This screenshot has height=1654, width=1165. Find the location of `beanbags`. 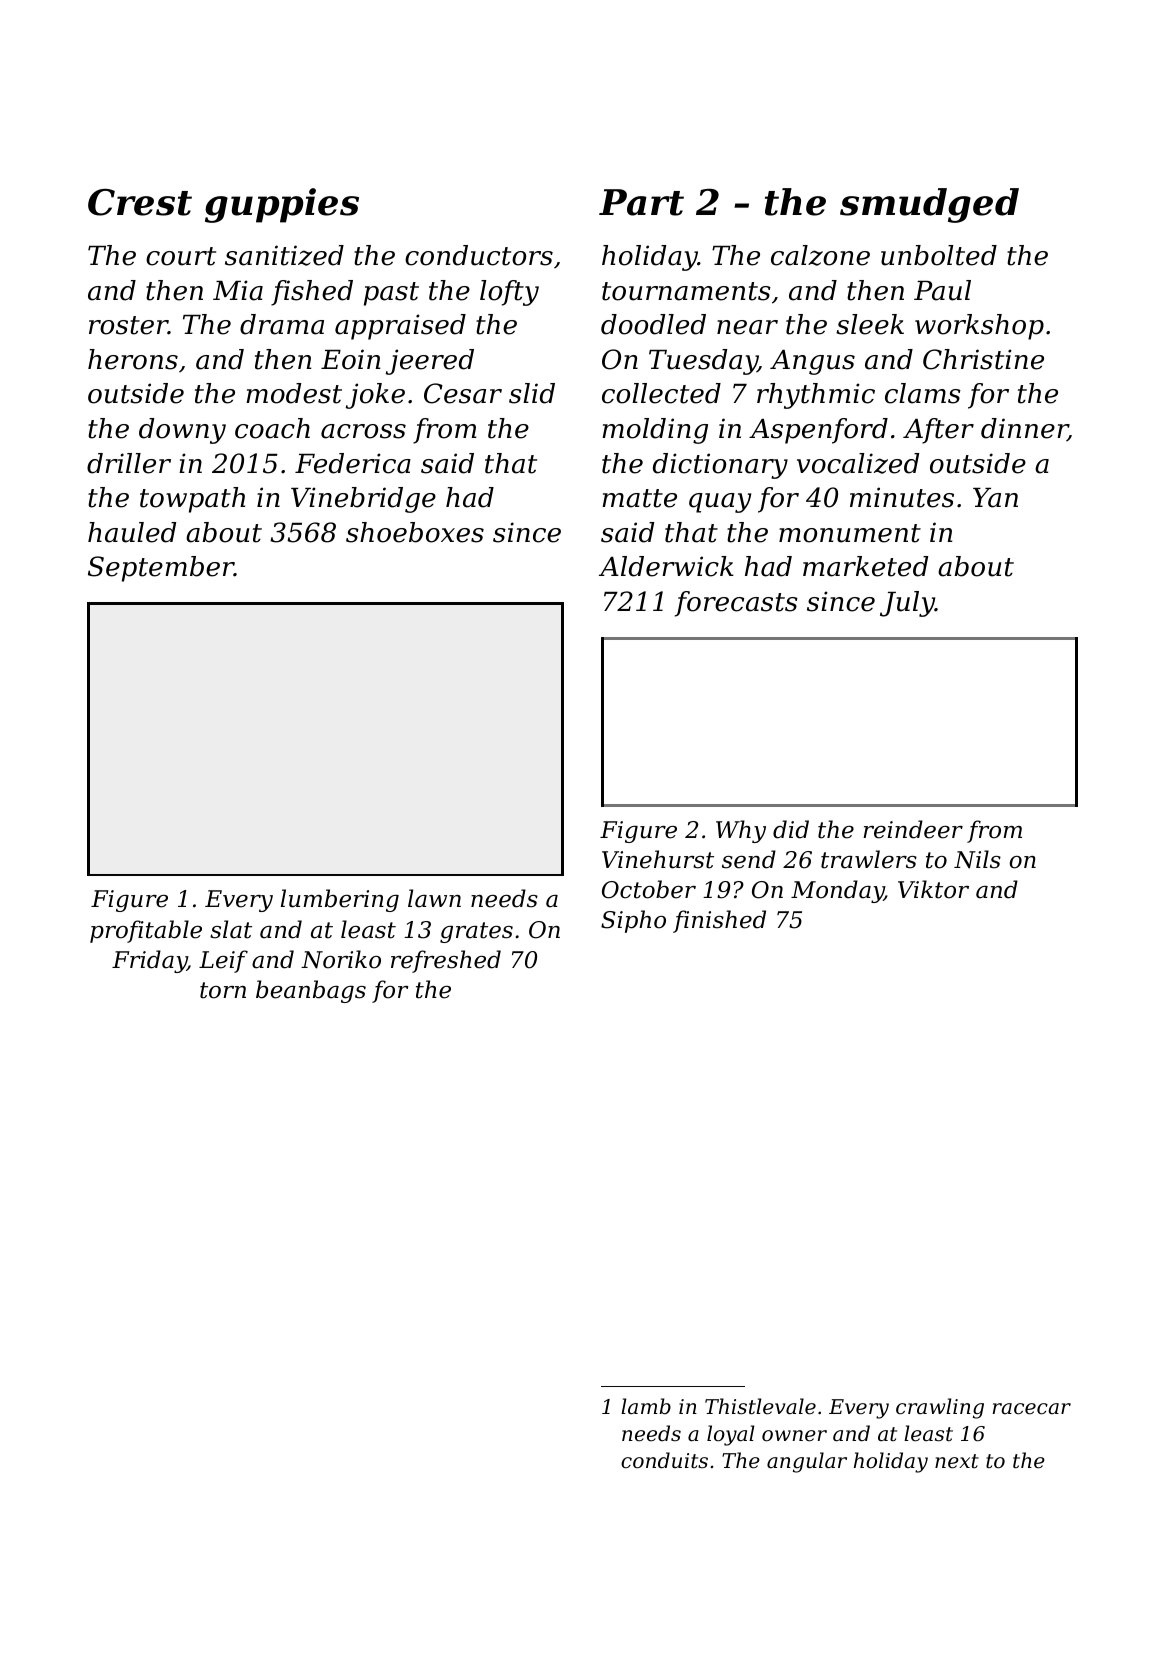

beanbags is located at coordinates (311, 991).
